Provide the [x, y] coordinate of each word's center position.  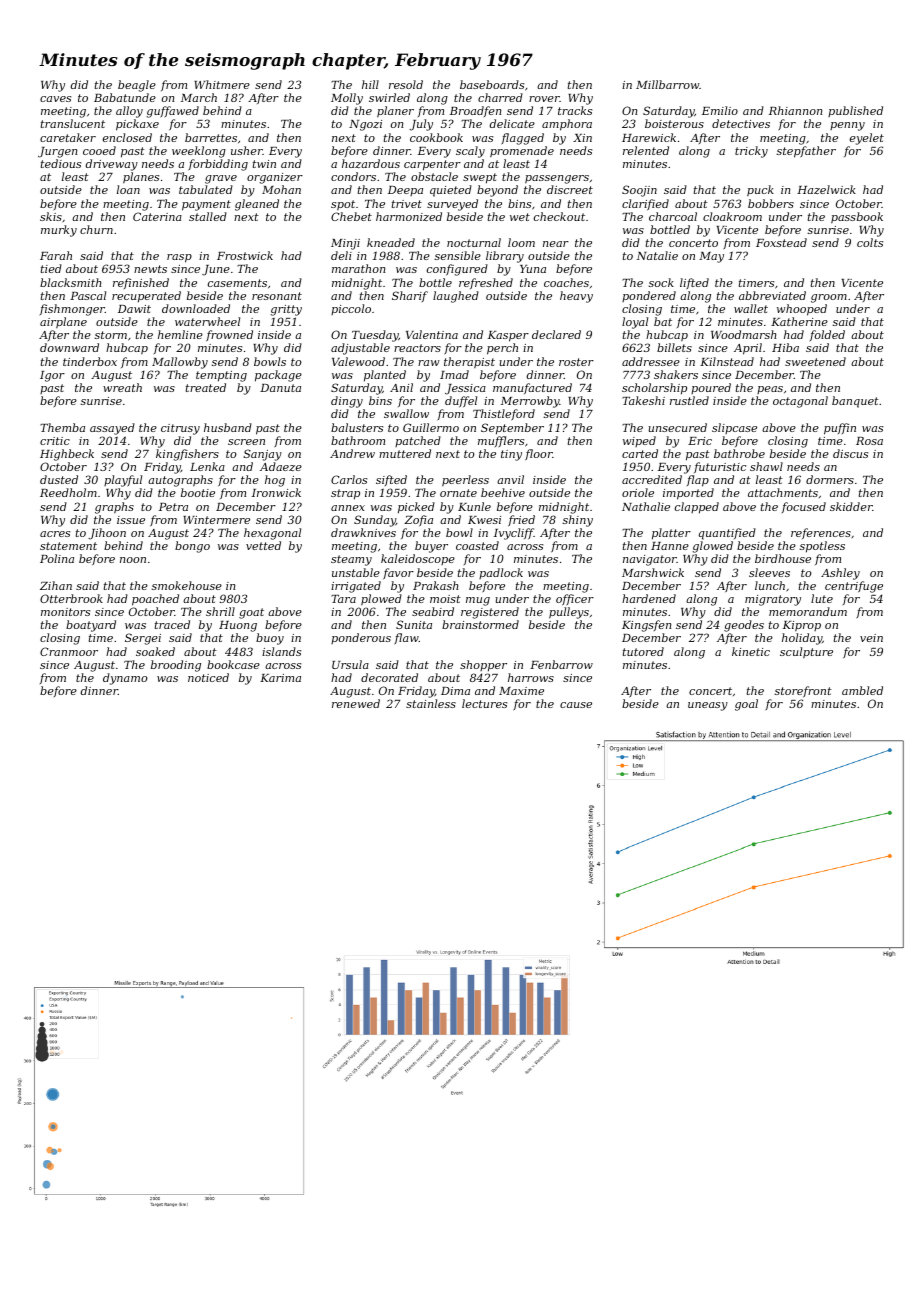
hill [370, 84]
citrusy [180, 429]
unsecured [678, 427]
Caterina [157, 216]
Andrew [352, 453]
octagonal [800, 402]
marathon [358, 268]
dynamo [125, 679]
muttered [405, 453]
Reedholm [68, 492]
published [855, 111]
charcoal [673, 216]
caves [55, 99]
